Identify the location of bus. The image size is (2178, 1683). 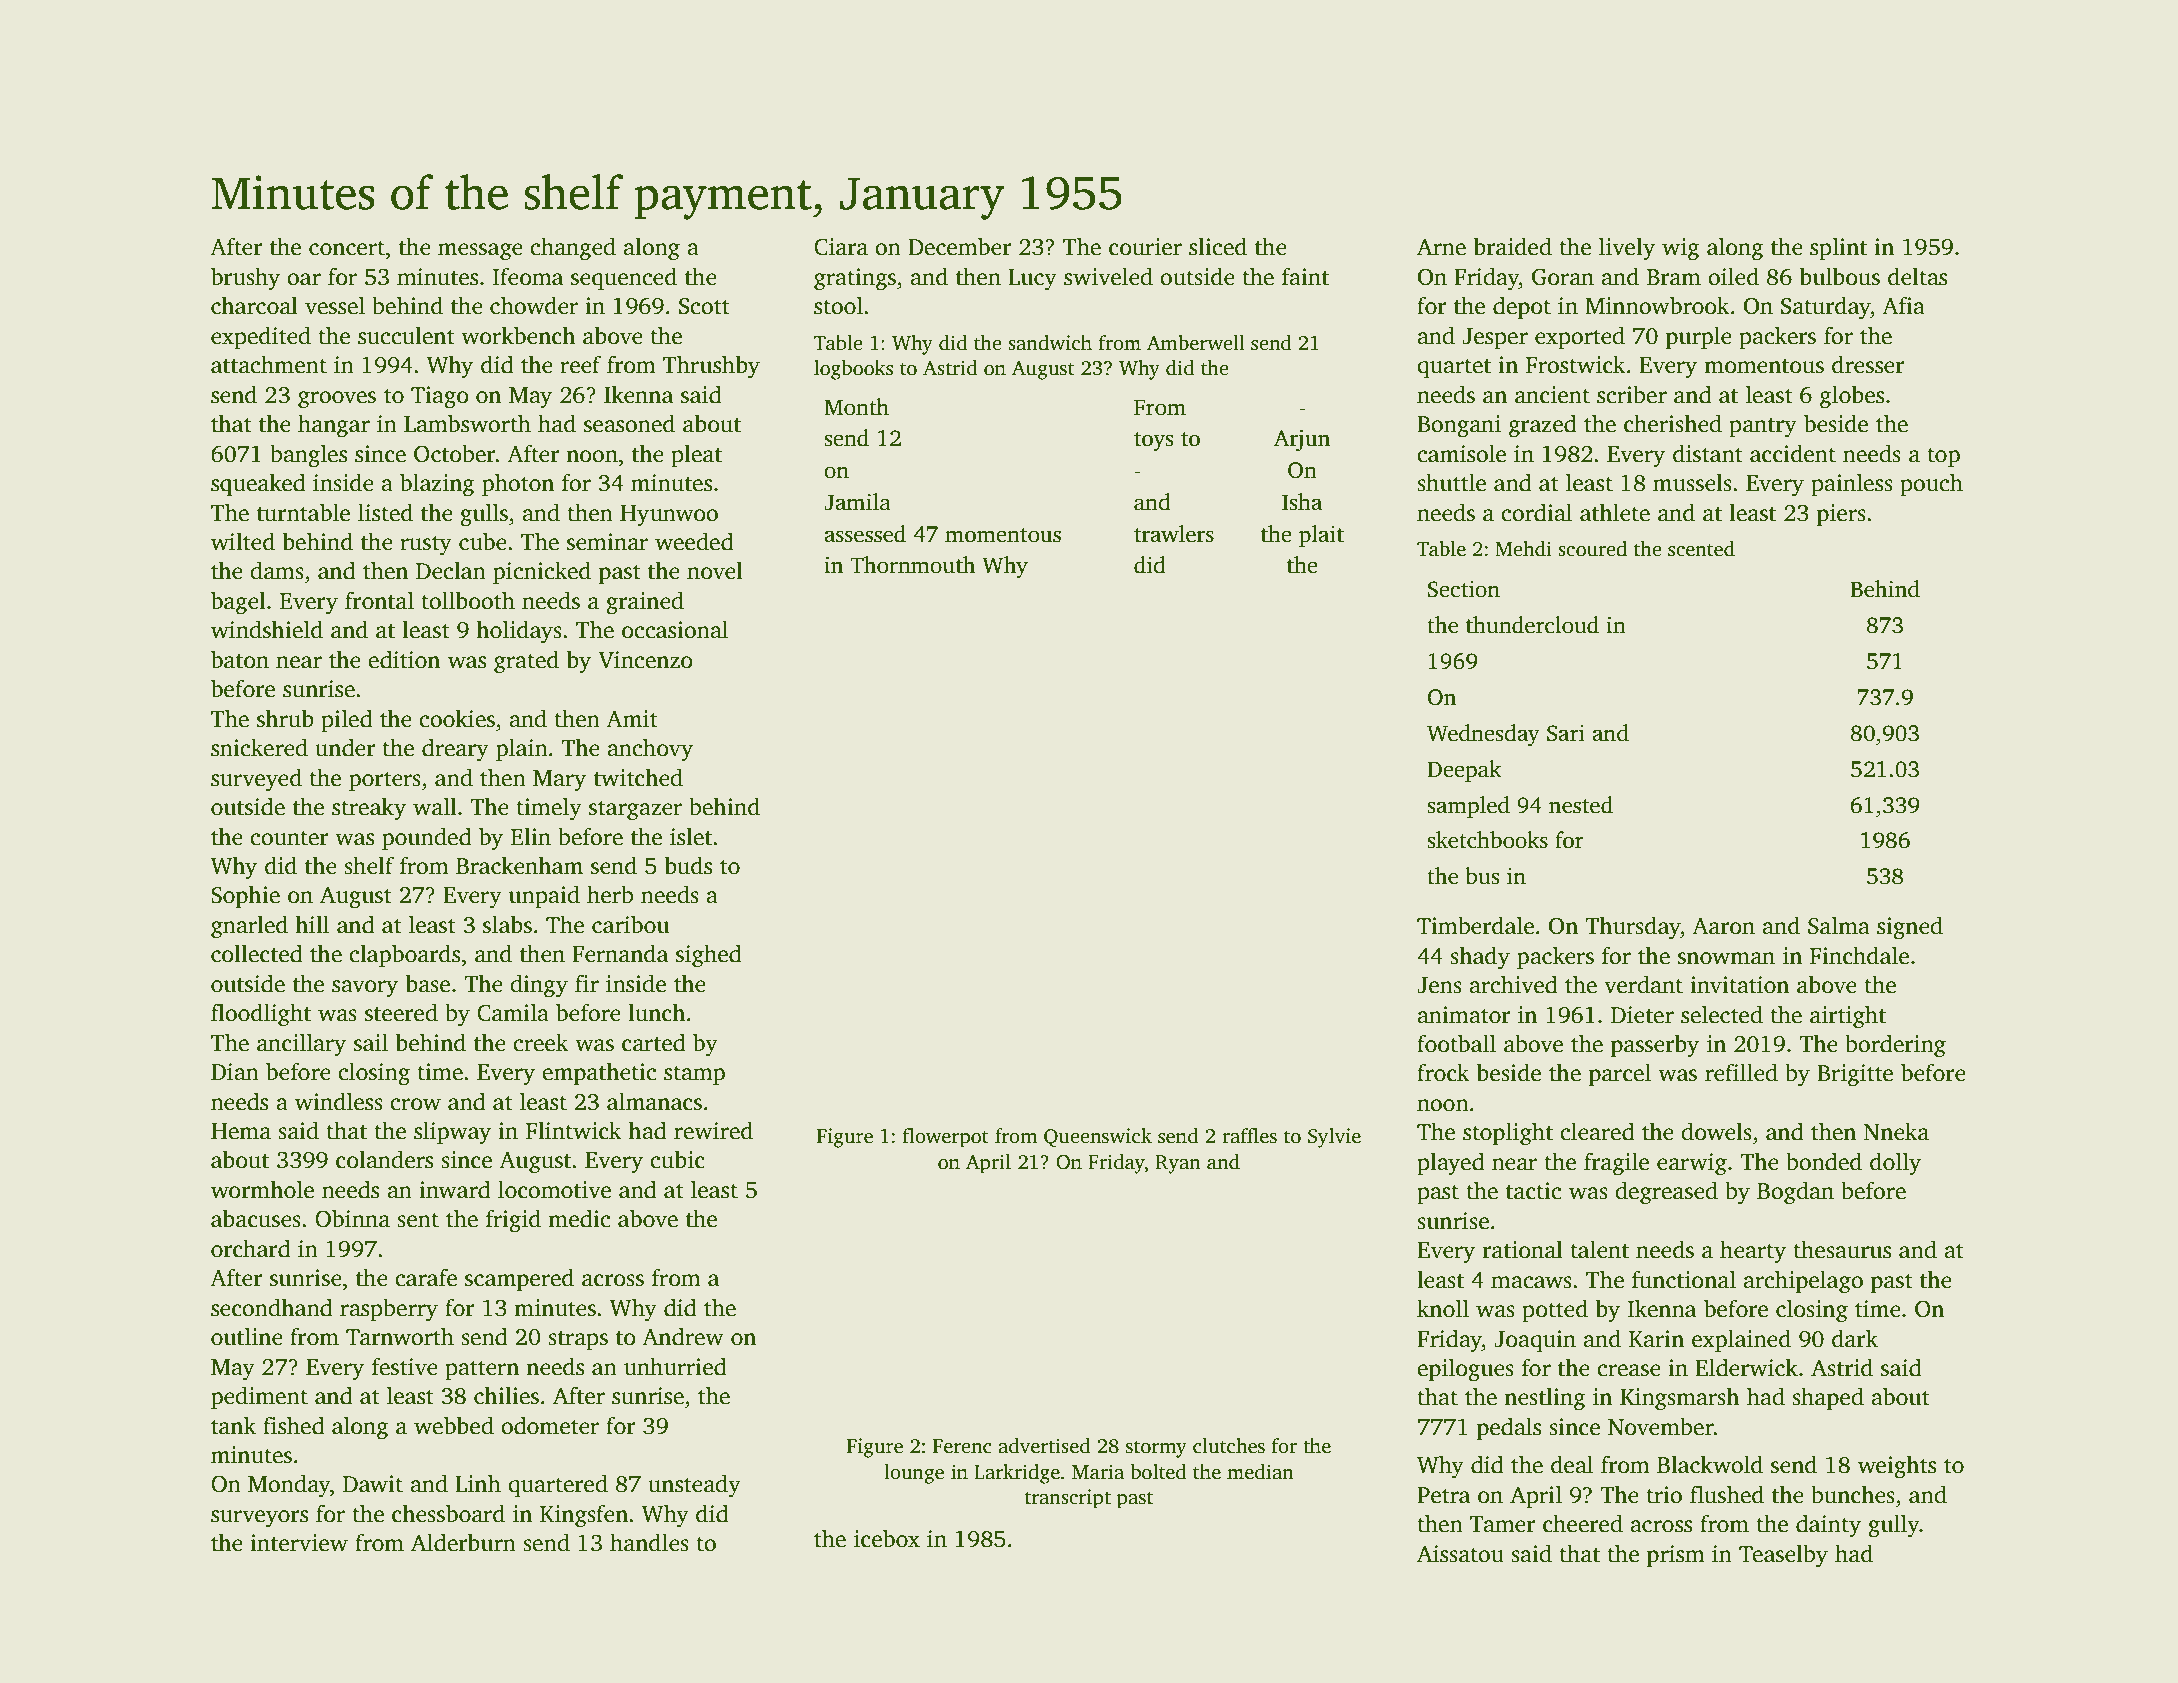
(1482, 876).
